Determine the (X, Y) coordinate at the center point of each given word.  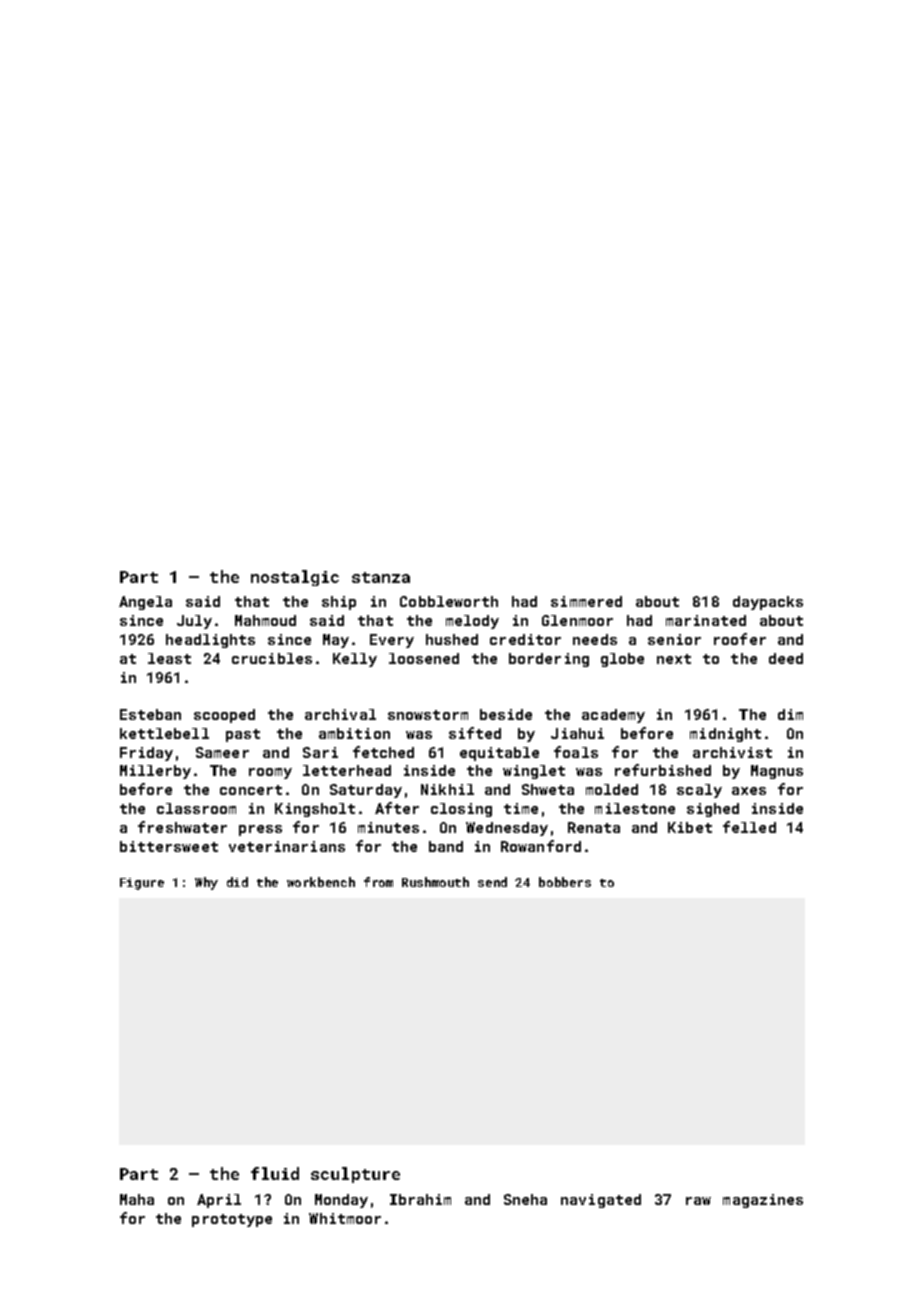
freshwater (182, 827)
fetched (383, 752)
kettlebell (164, 733)
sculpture (355, 1175)
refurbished (663, 770)
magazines (763, 1201)
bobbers (565, 882)
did (237, 882)
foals (576, 752)
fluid (275, 1173)
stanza (381, 577)
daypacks (768, 603)
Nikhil (447, 789)
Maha (137, 1199)
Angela (145, 603)
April (219, 1201)
